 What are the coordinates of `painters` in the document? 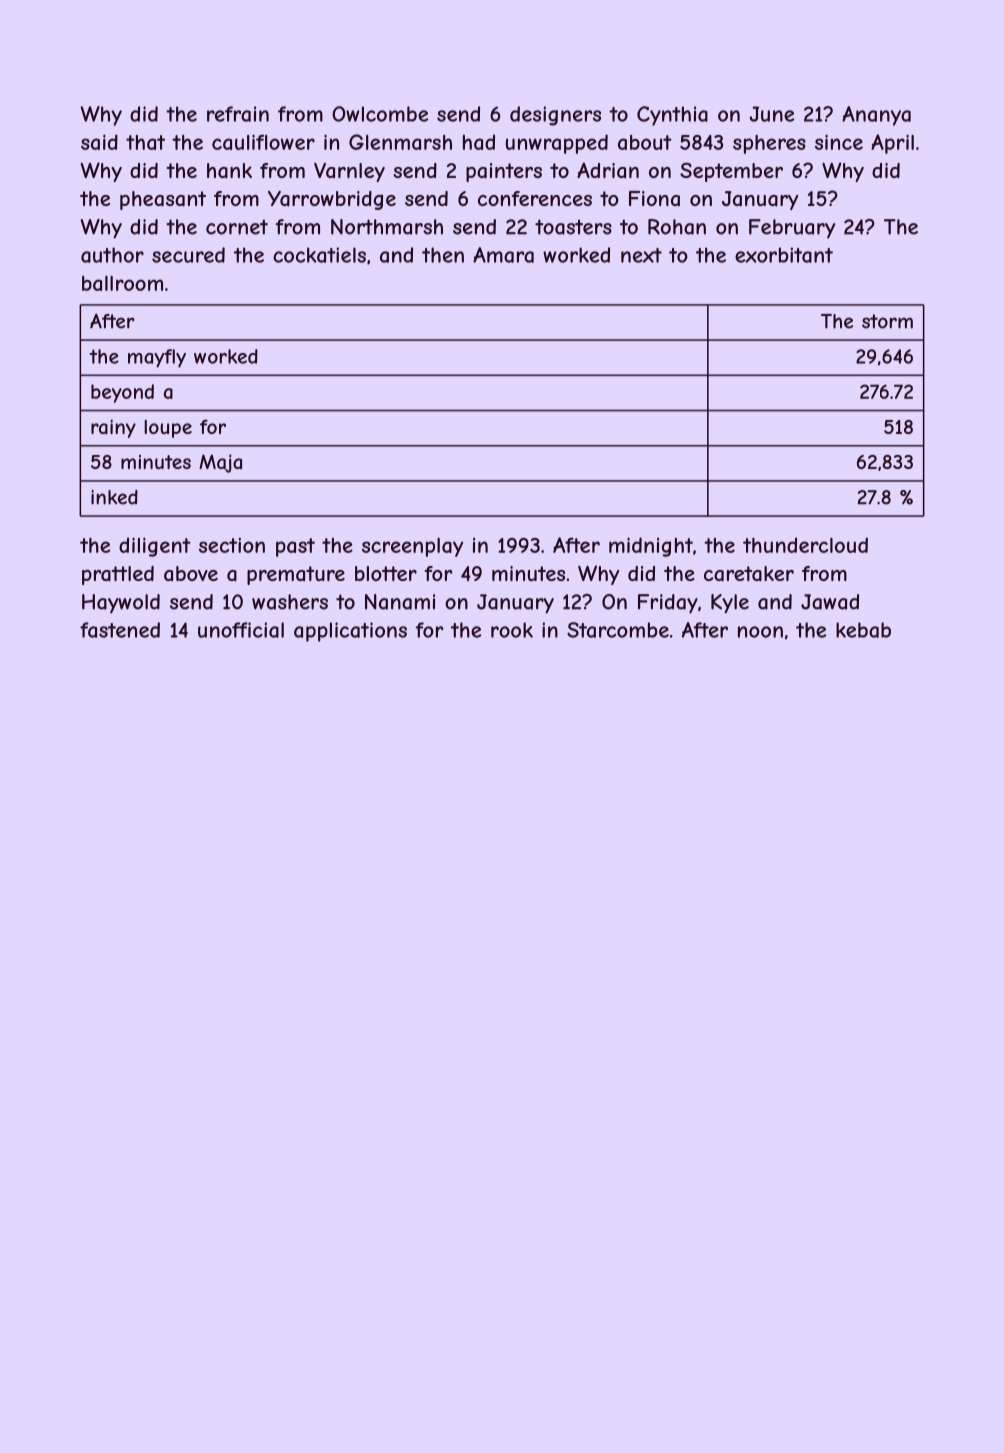 It's located at (504, 172).
